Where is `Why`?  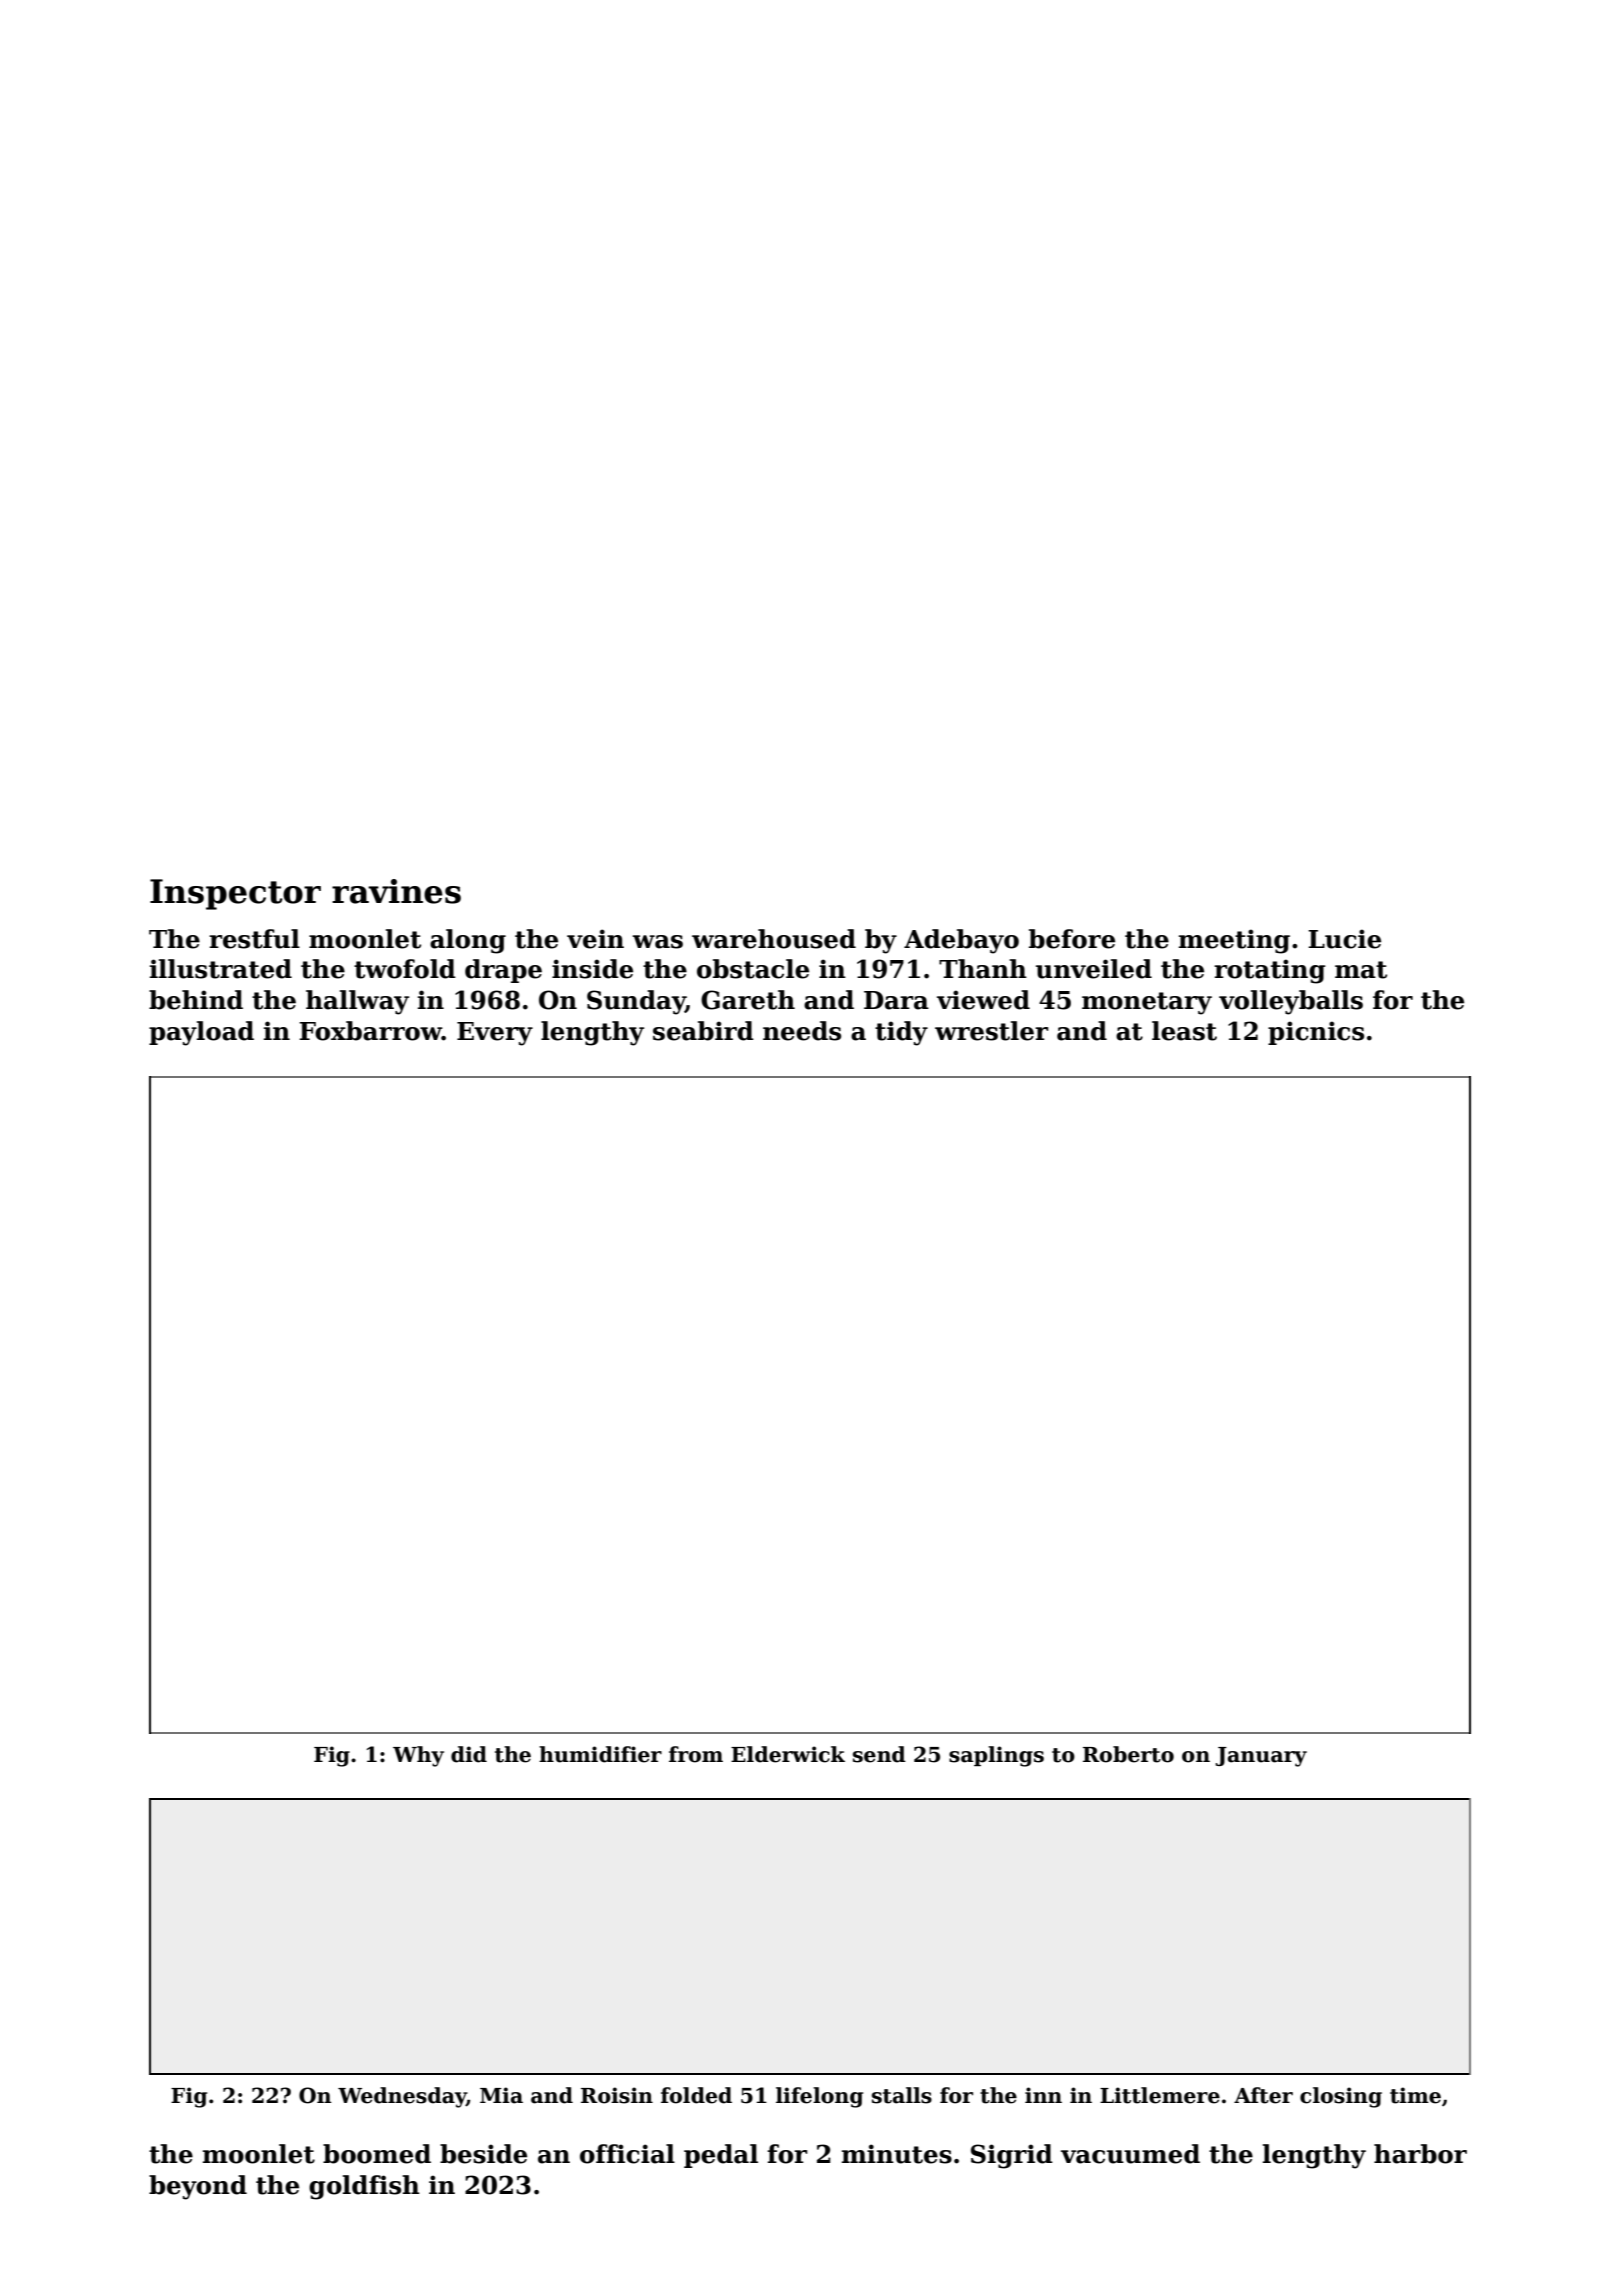
Why is located at coordinates (418, 1756).
